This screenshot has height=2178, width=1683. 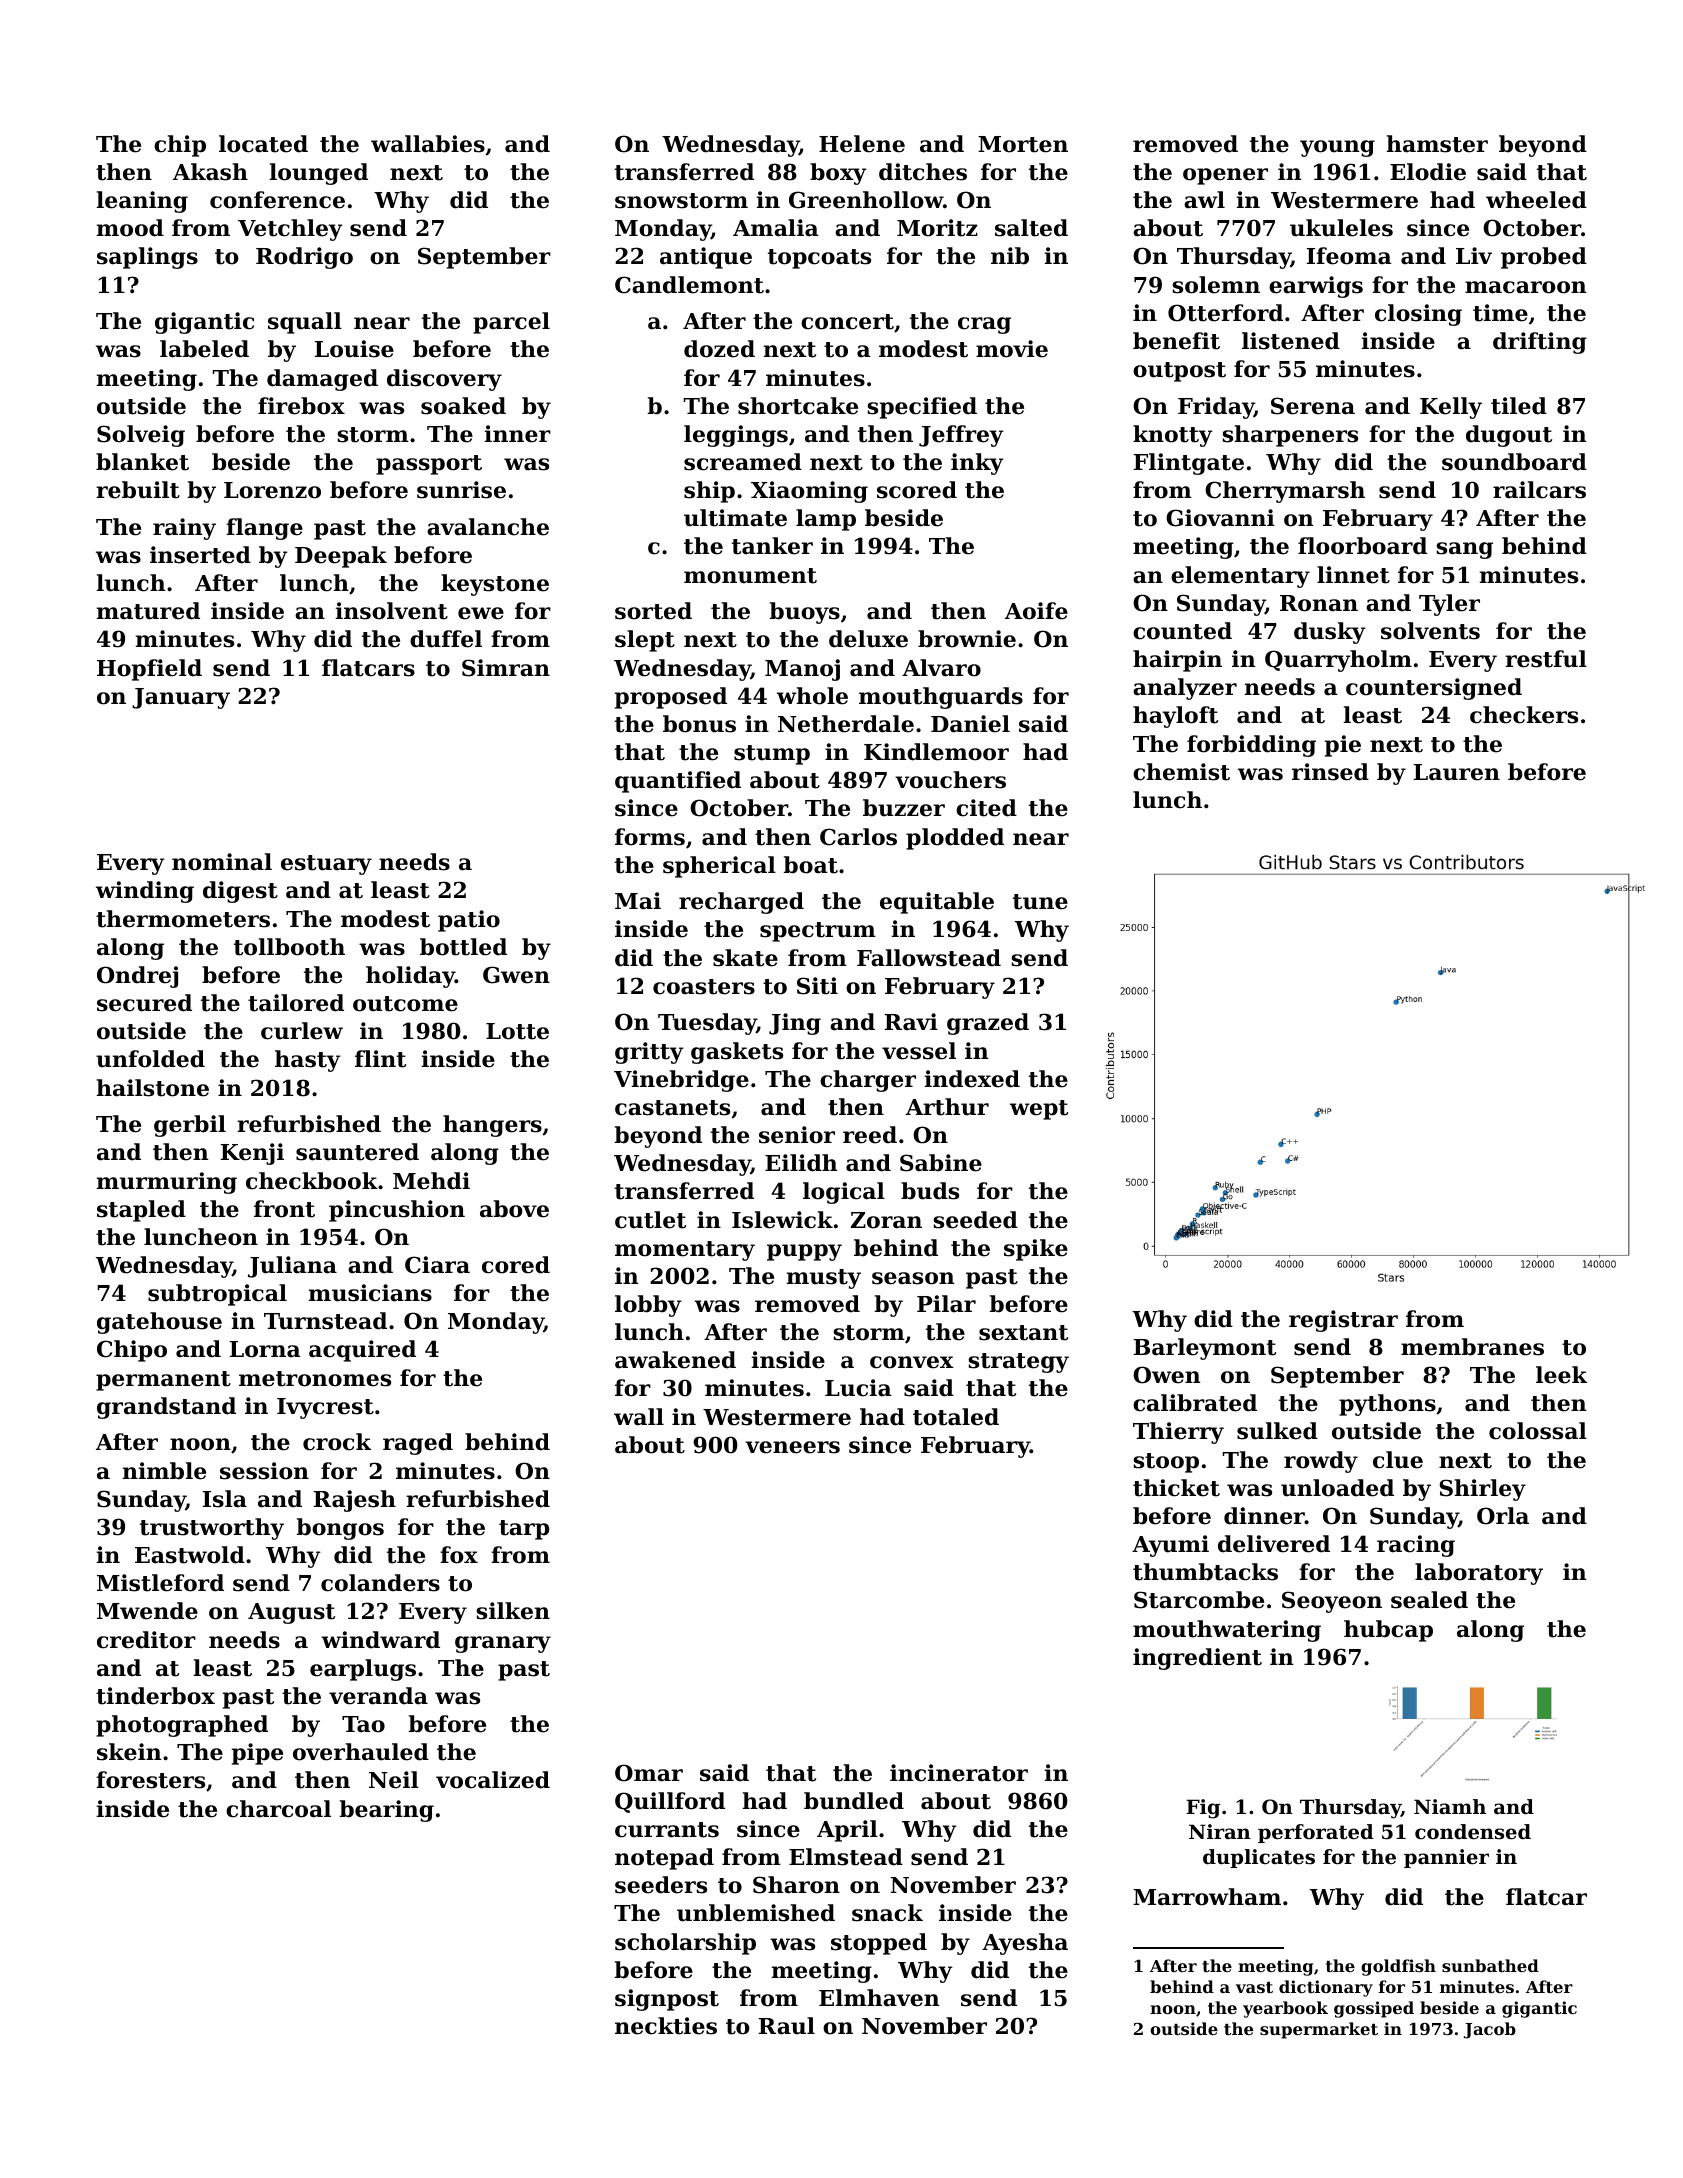 I want to click on bonus, so click(x=699, y=724).
